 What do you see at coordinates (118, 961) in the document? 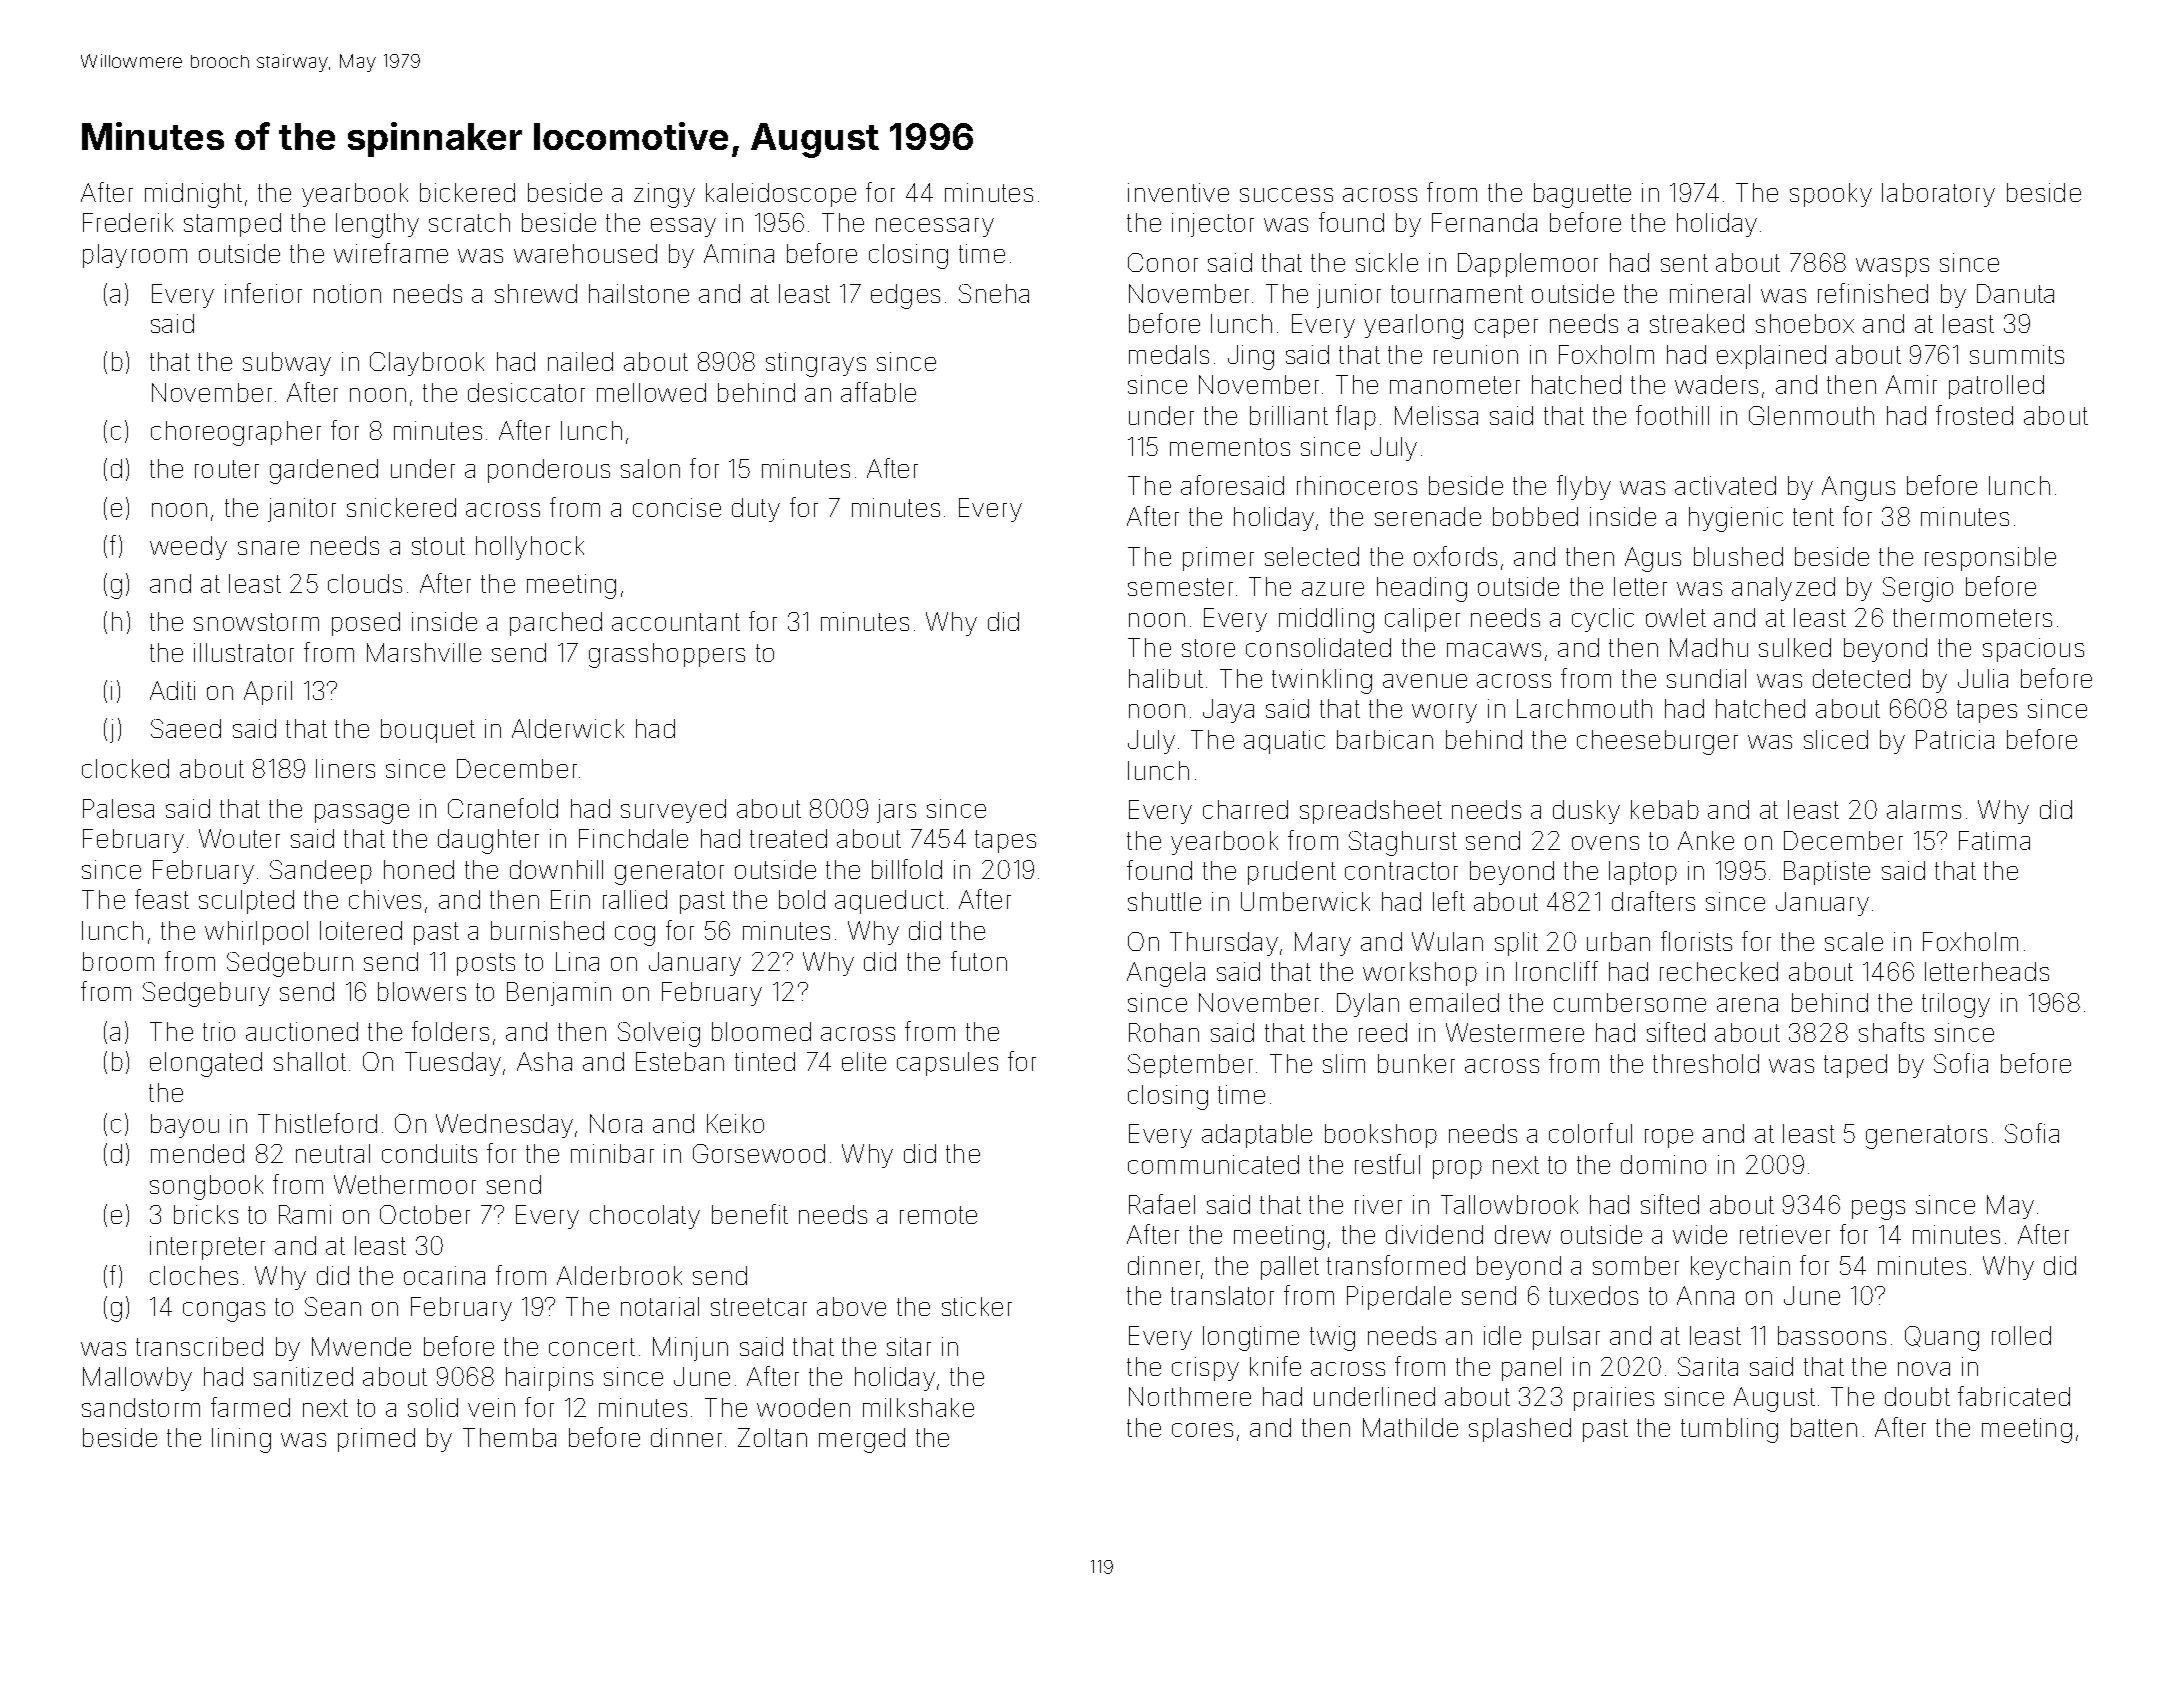
I see `broom` at bounding box center [118, 961].
